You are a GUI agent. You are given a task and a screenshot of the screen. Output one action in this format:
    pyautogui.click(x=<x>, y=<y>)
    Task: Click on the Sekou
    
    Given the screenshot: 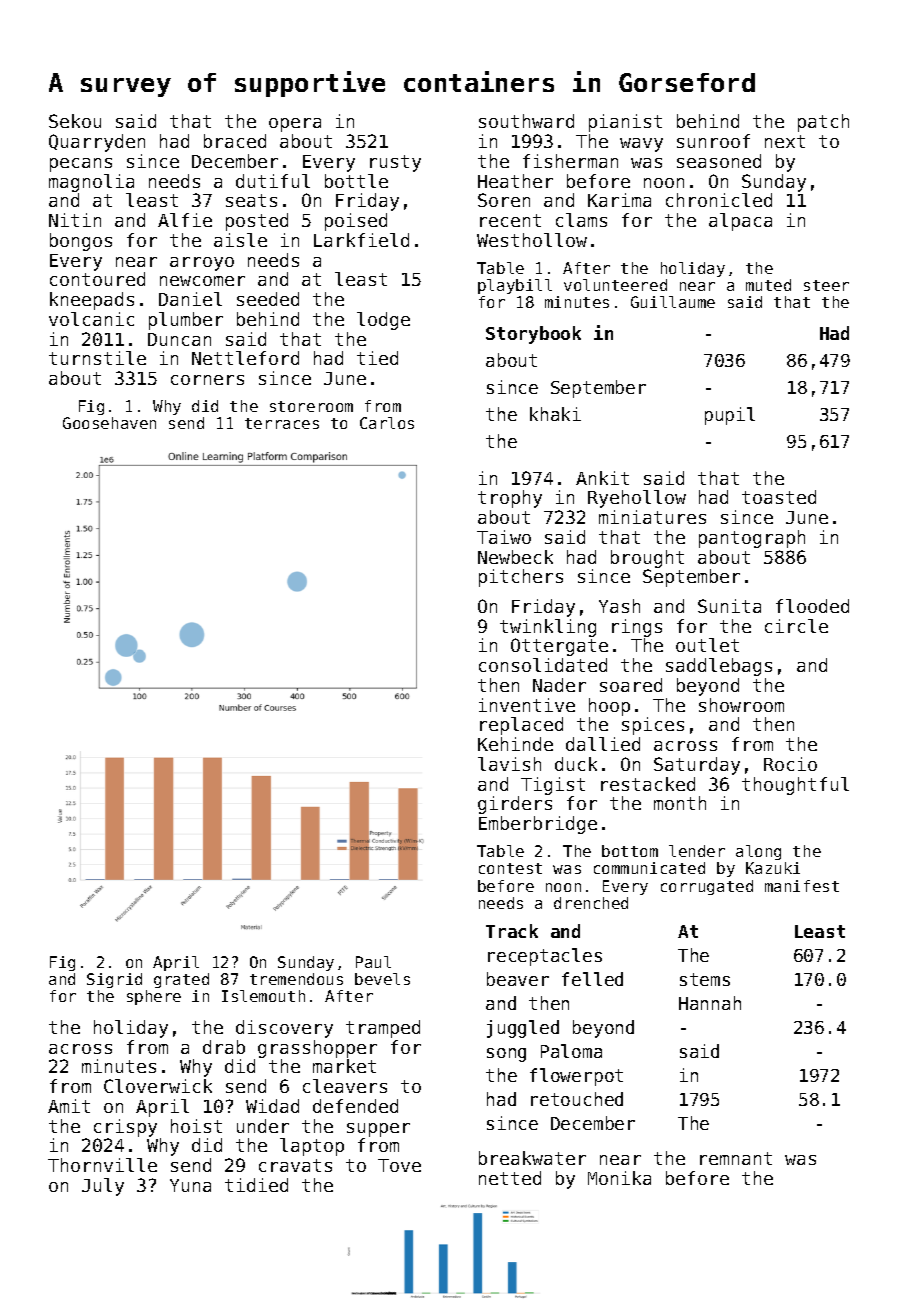 What is the action you would take?
    pyautogui.click(x=75, y=121)
